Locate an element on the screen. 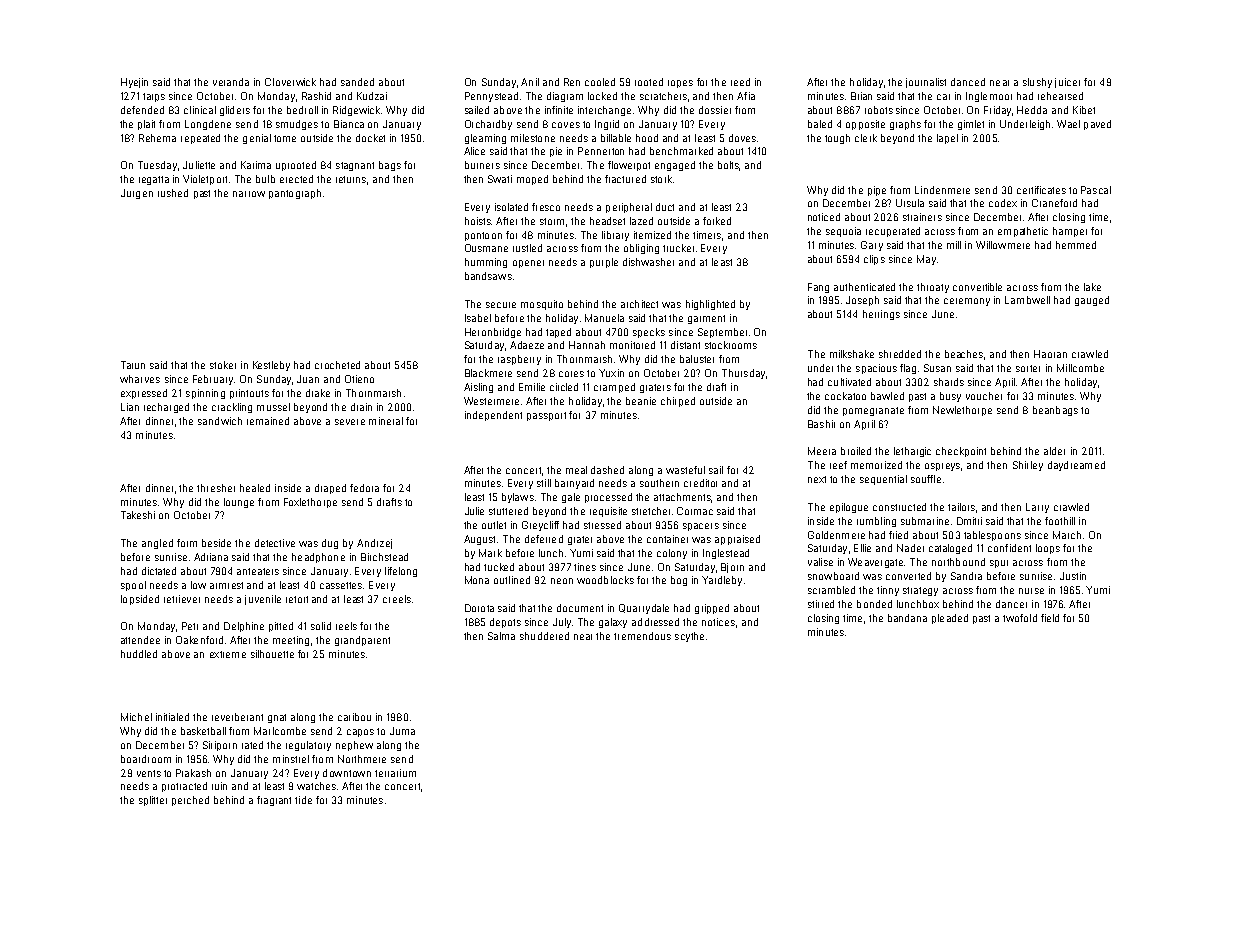  hood is located at coordinates (647, 138).
